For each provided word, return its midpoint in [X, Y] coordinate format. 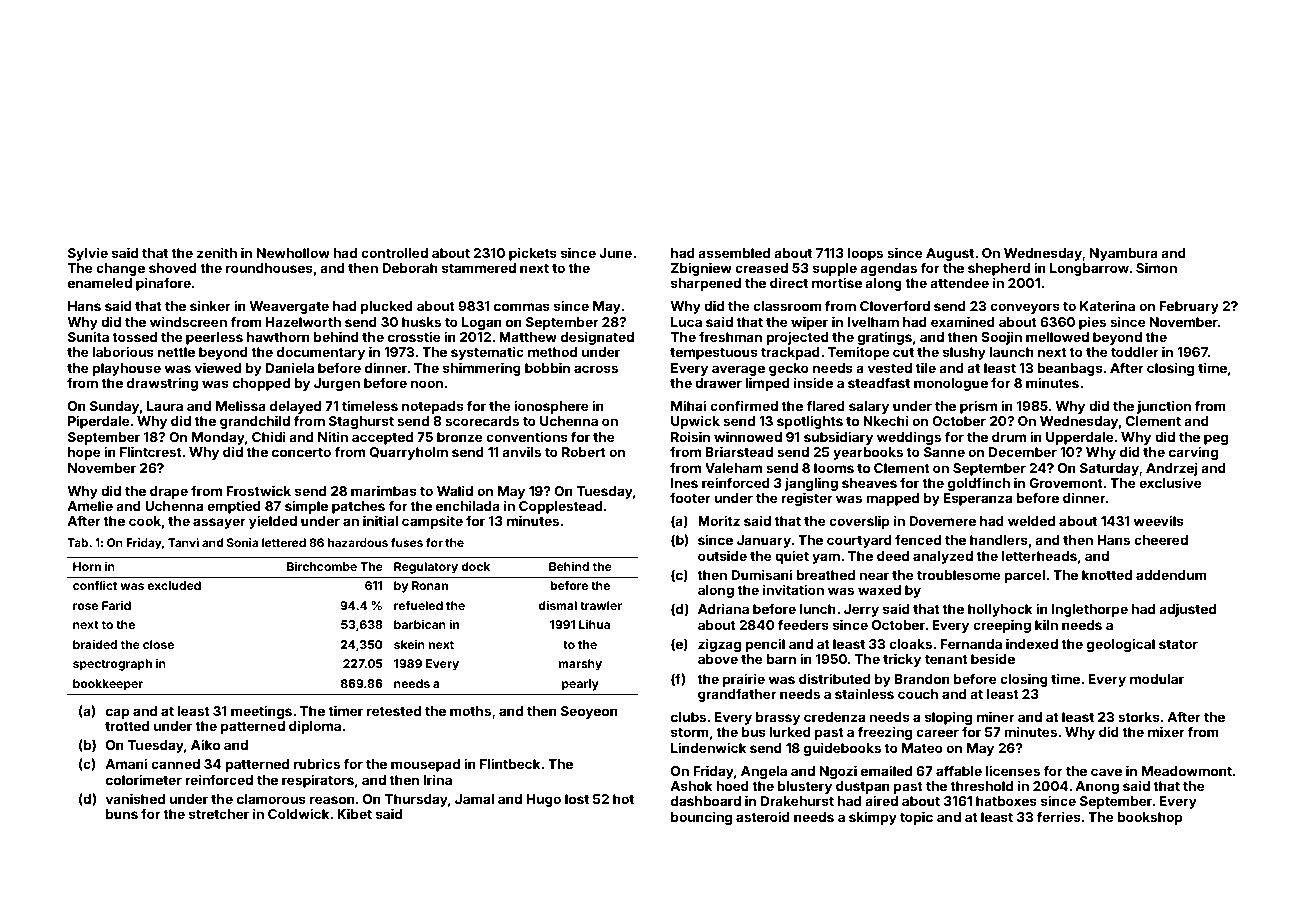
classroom [787, 306]
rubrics [317, 763]
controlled [394, 253]
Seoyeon [589, 712]
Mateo [922, 748]
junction [1164, 407]
